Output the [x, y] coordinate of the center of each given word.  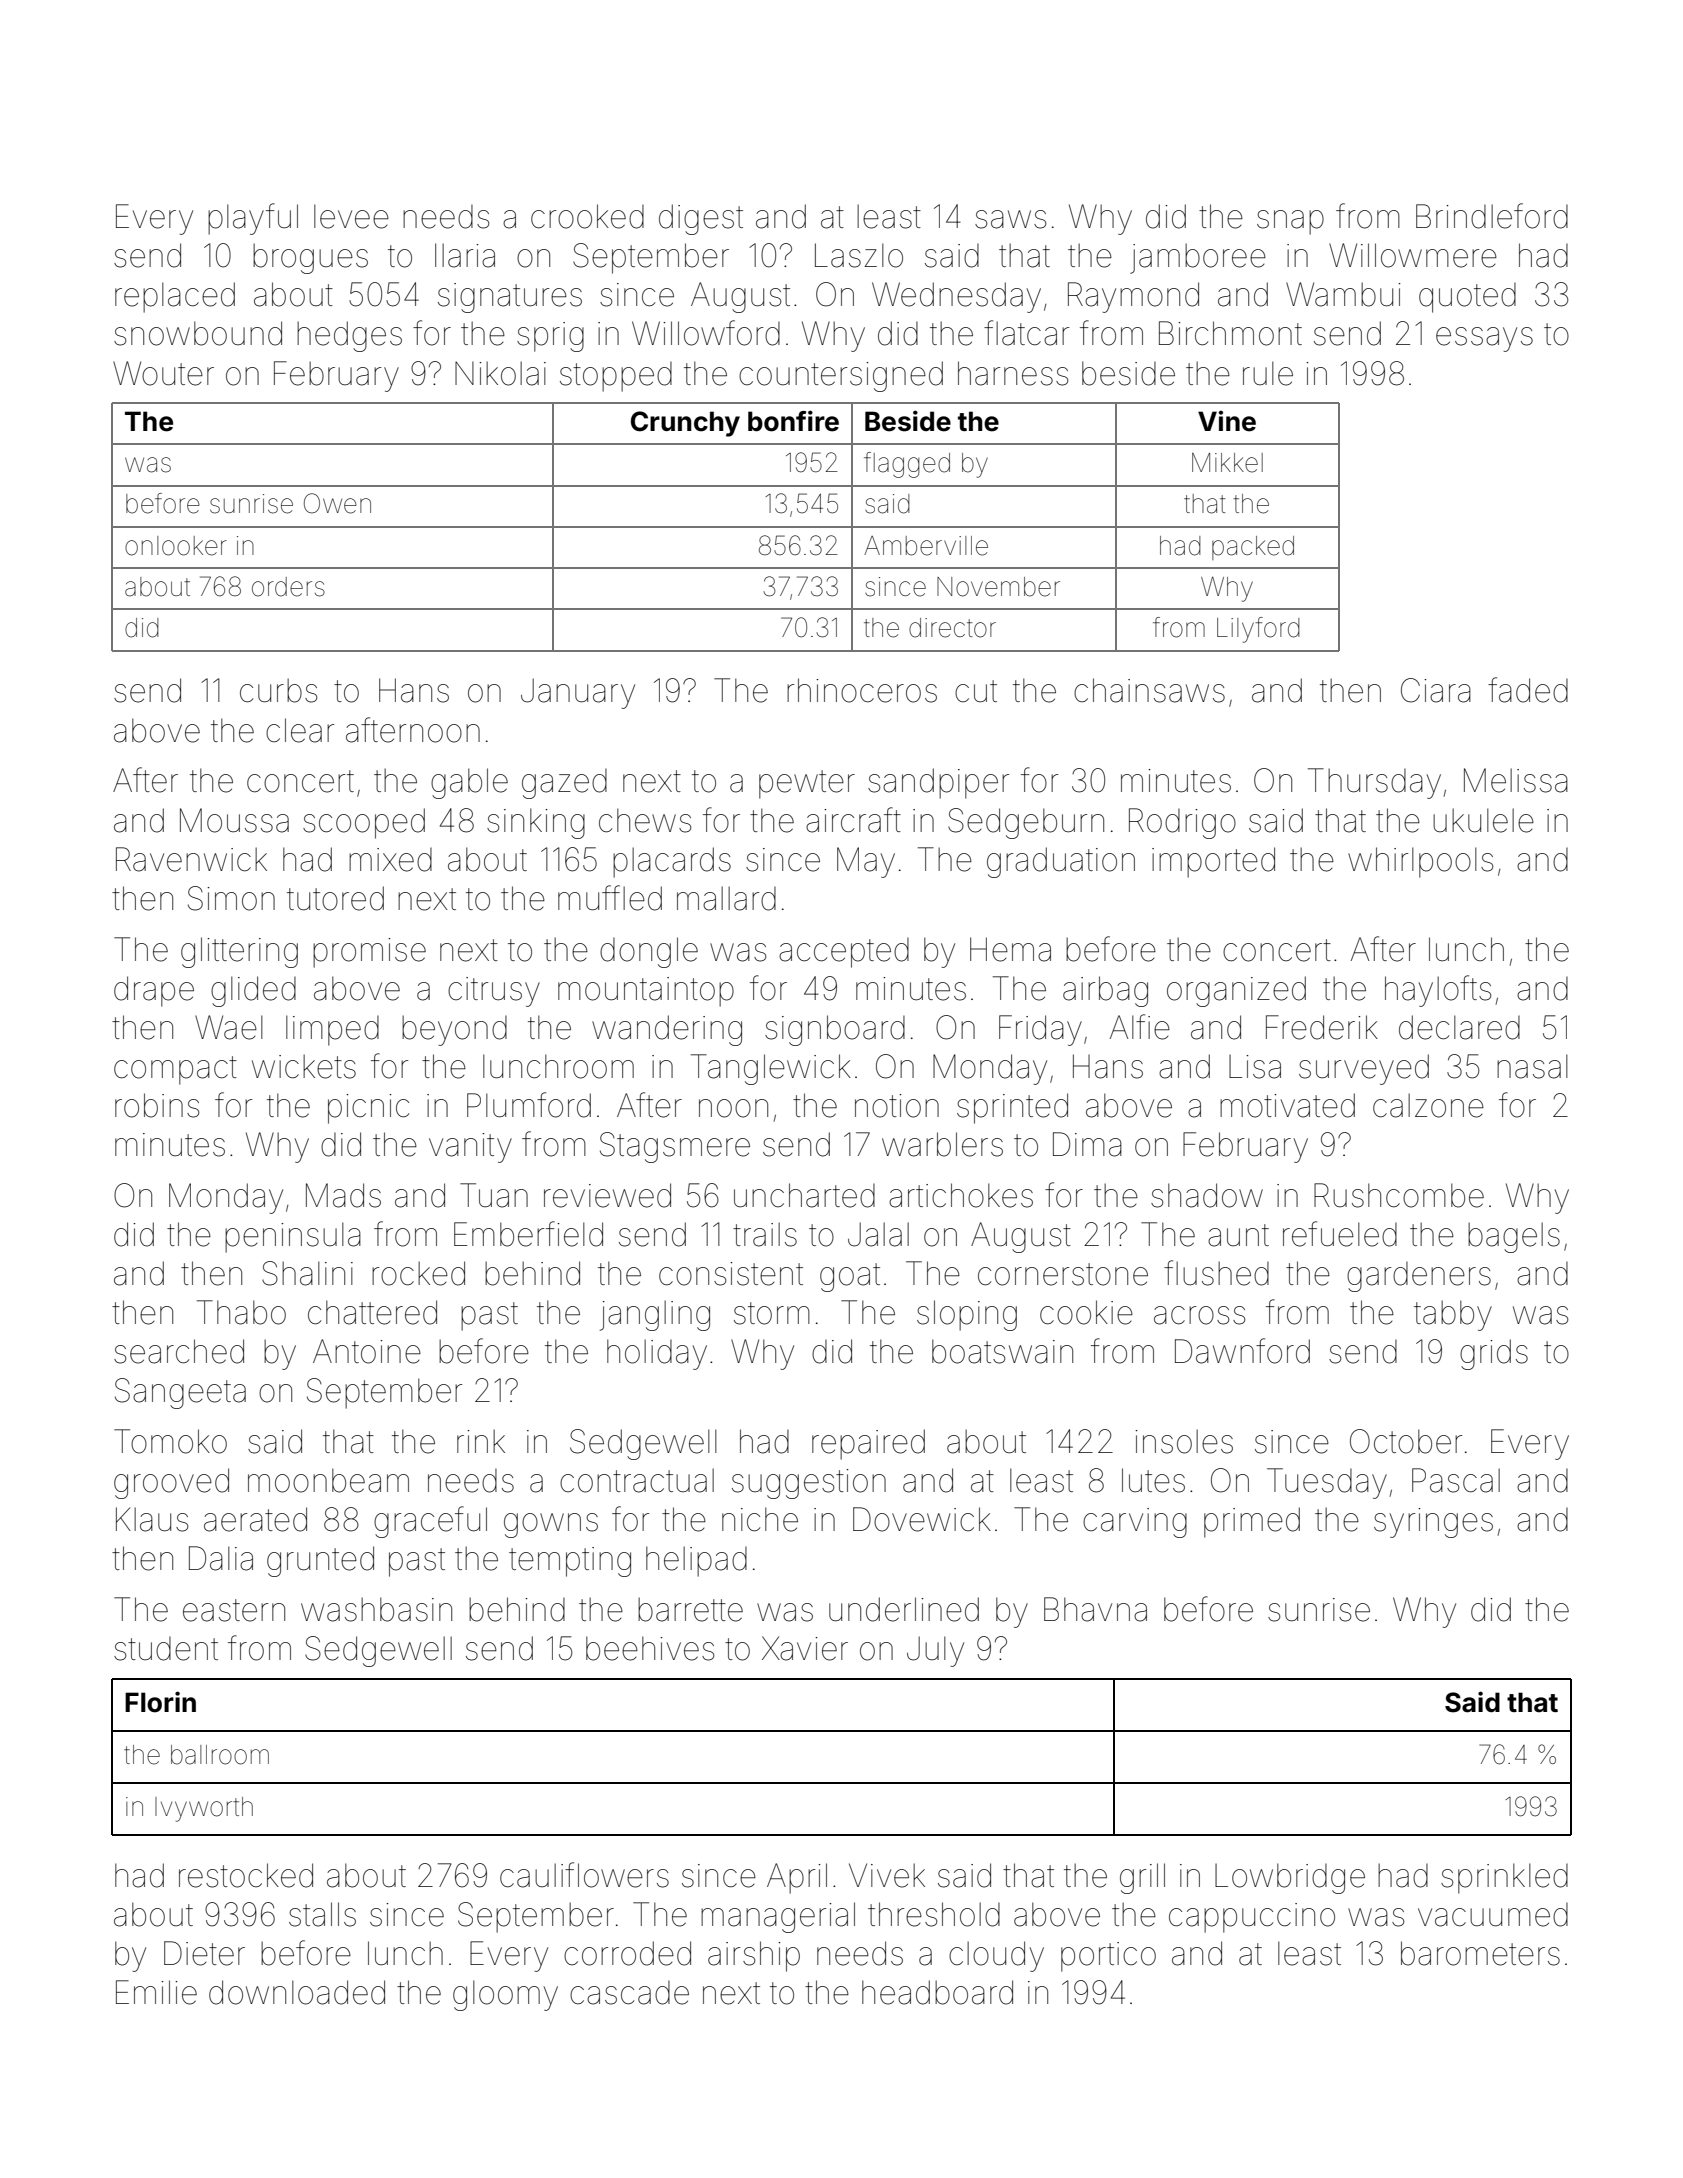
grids [1494, 1354]
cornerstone [1063, 1274]
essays [1484, 339]
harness [1013, 373]
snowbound [198, 333]
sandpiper [938, 783]
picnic [368, 1109]
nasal [1532, 1066]
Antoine [367, 1351]
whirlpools [1420, 862]
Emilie [156, 1992]
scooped [364, 823]
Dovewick [922, 1519]
